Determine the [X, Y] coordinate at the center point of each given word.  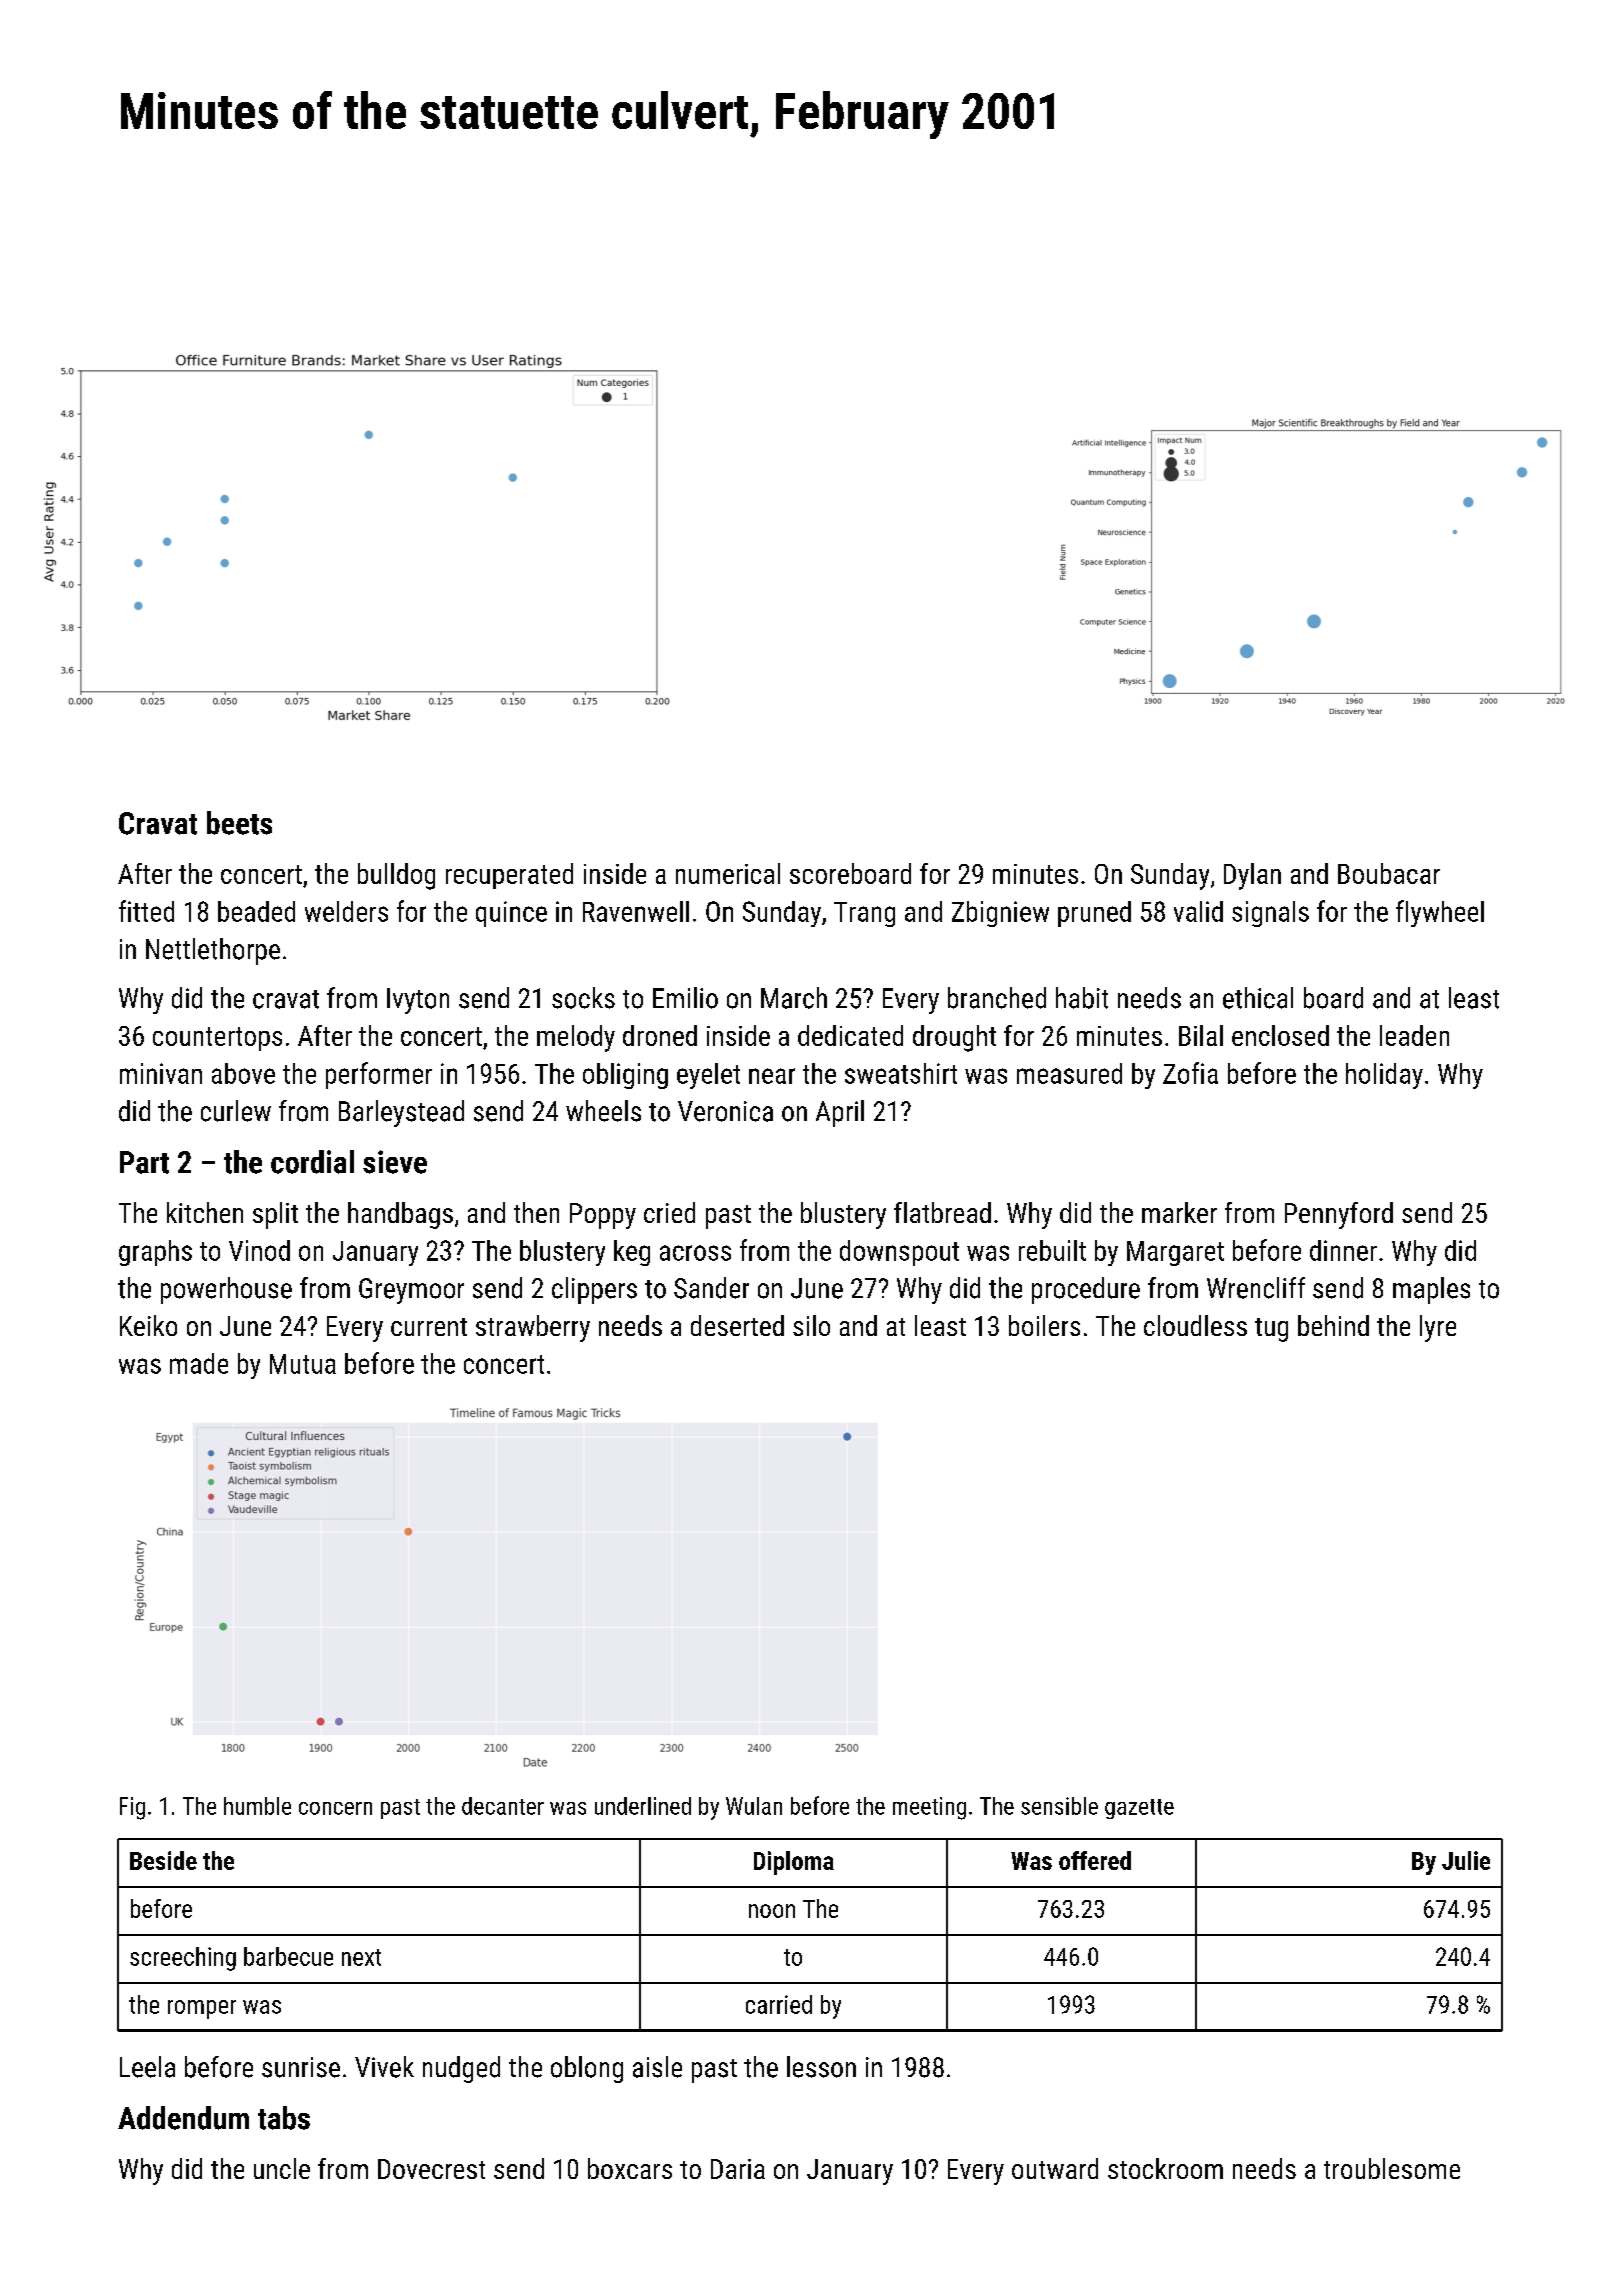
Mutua [303, 1364]
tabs [284, 2118]
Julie [1466, 1860]
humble [257, 1806]
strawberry [533, 1328]
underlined [643, 1806]
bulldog [396, 876]
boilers [1044, 1325]
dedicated [850, 1035]
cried [669, 1212]
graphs [155, 1253]
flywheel [1440, 913]
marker [1179, 1212]
